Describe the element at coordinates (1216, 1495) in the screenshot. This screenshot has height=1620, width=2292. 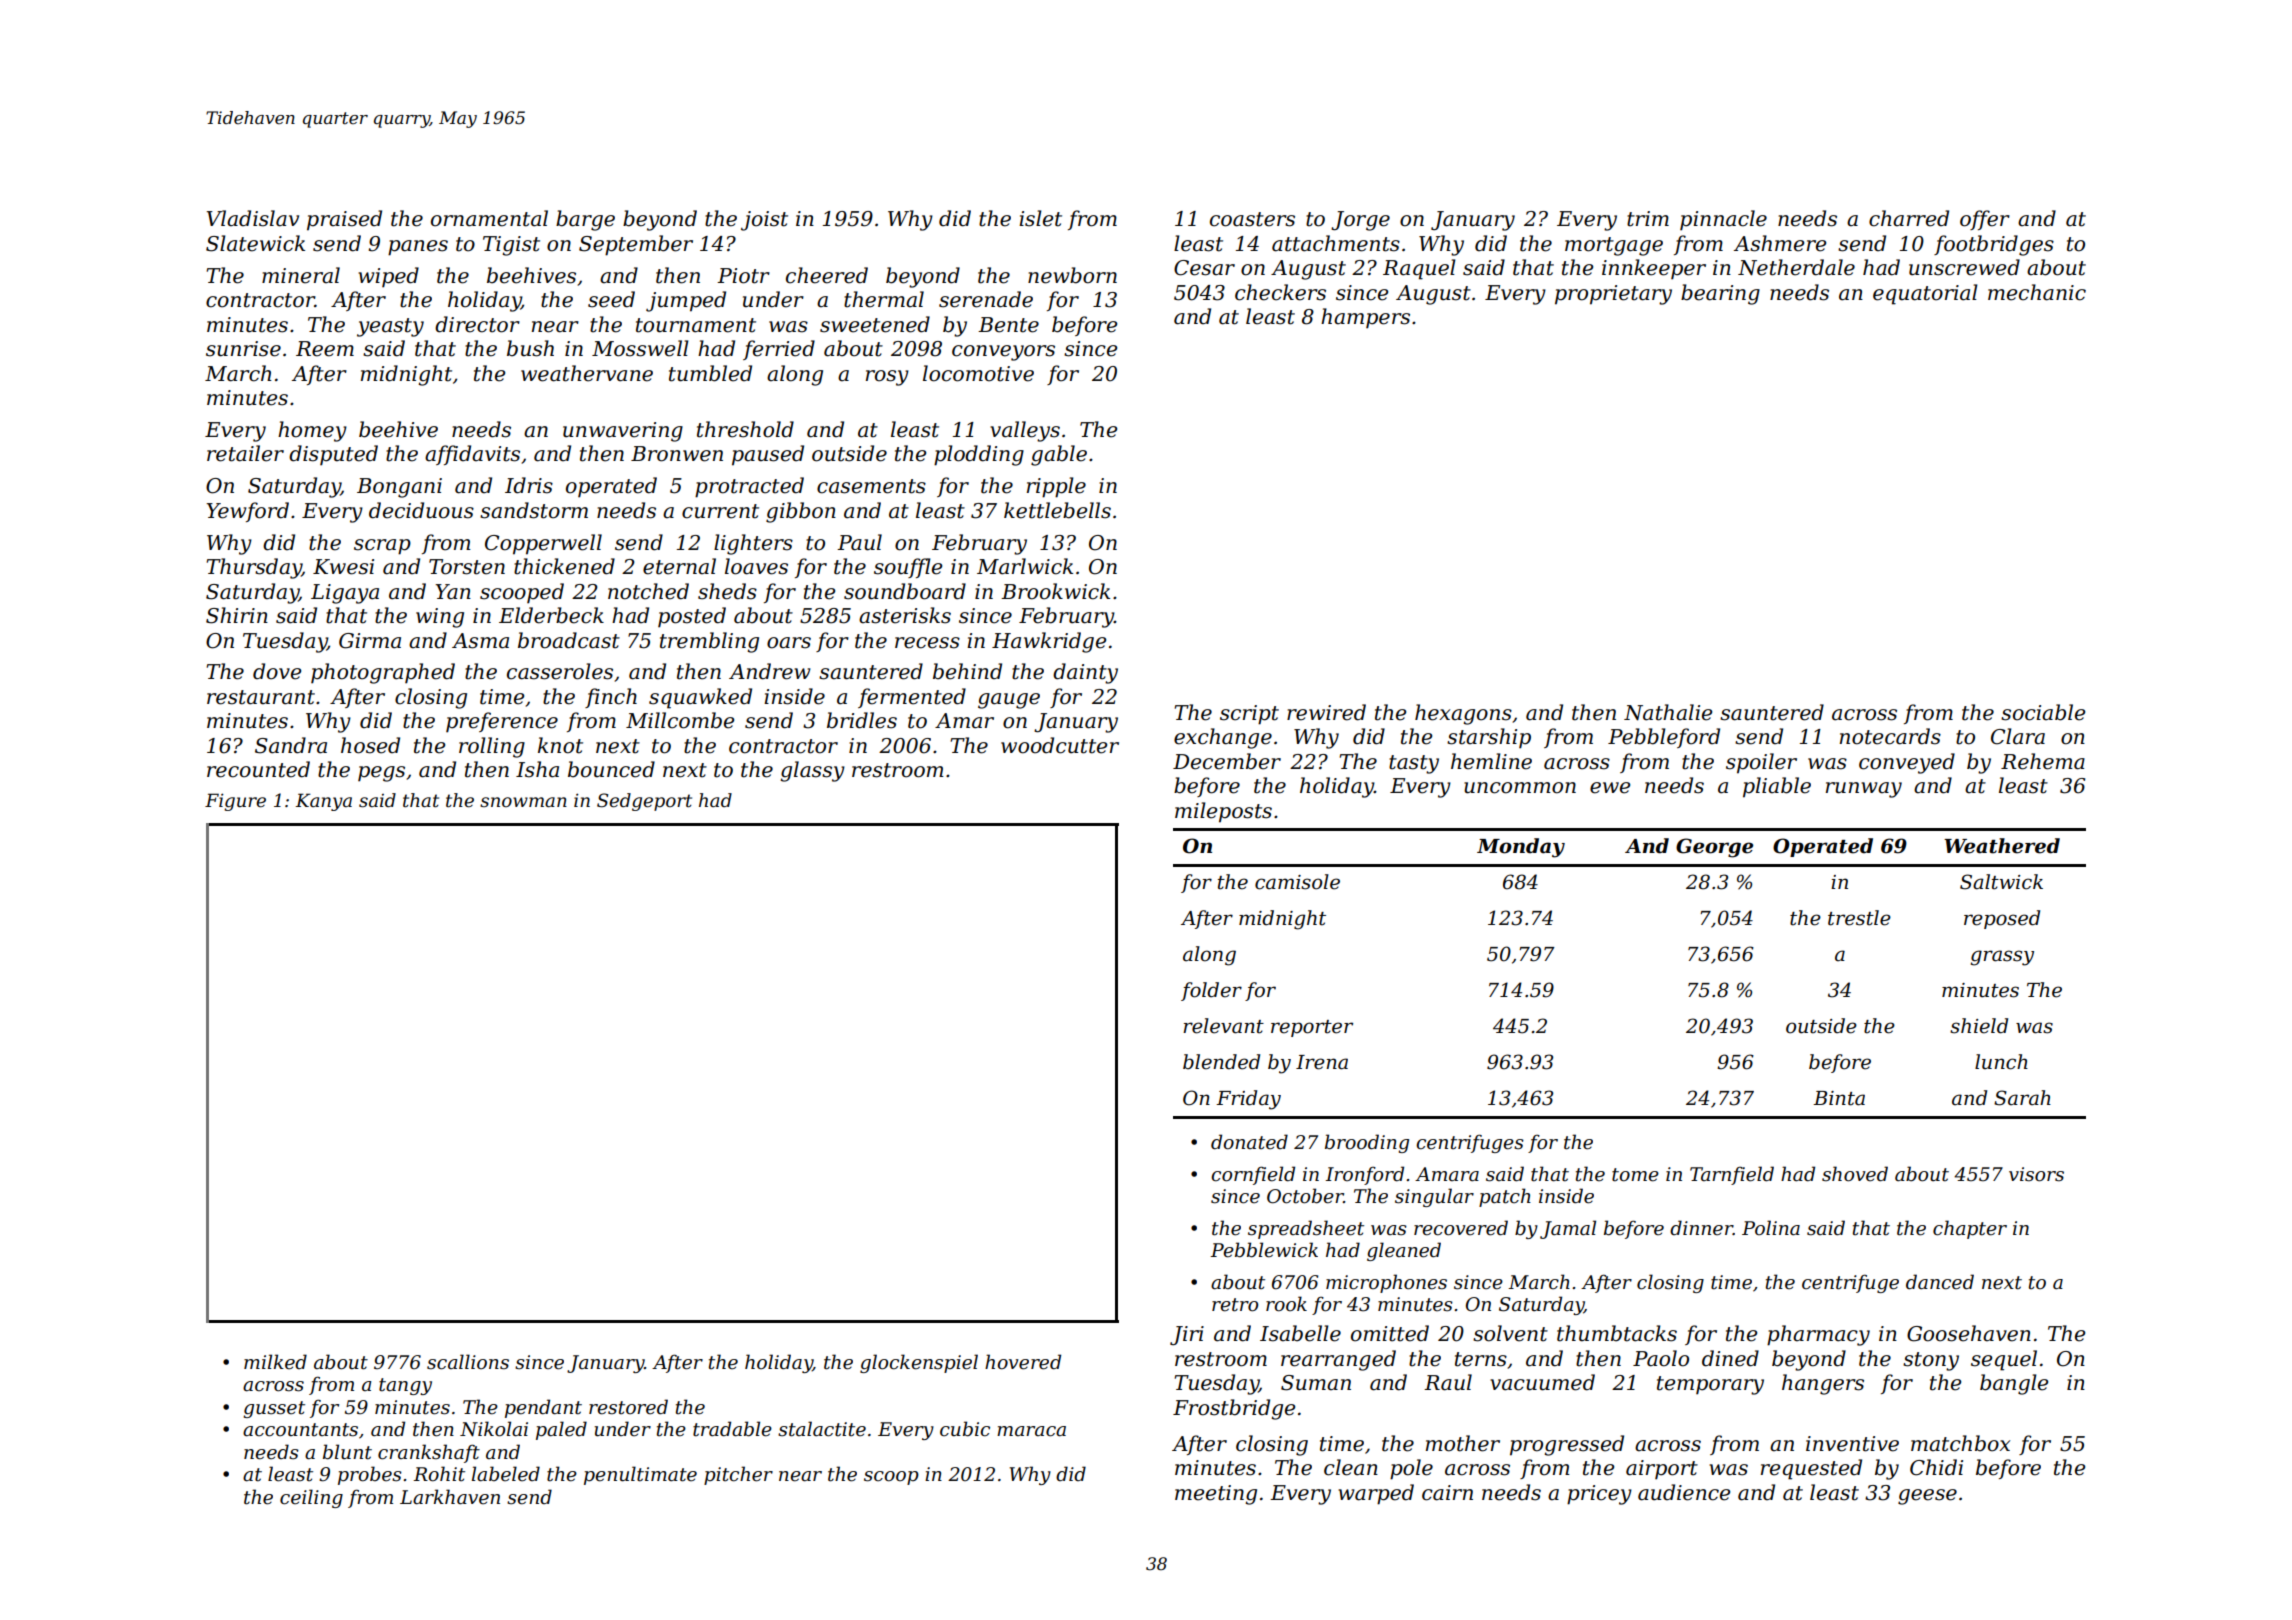
I see `meeting` at that location.
